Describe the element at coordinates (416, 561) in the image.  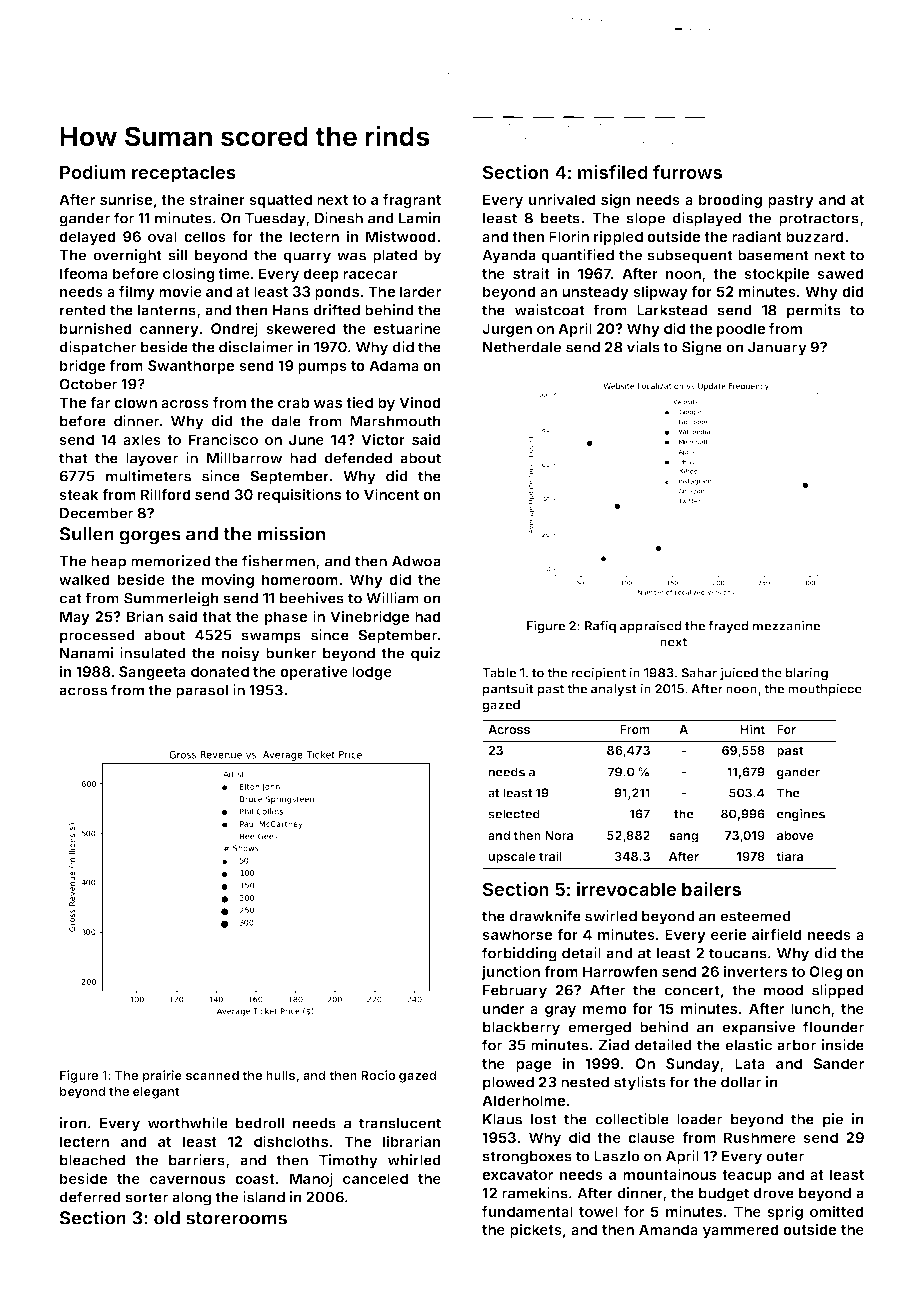
I see `Adwoa` at that location.
